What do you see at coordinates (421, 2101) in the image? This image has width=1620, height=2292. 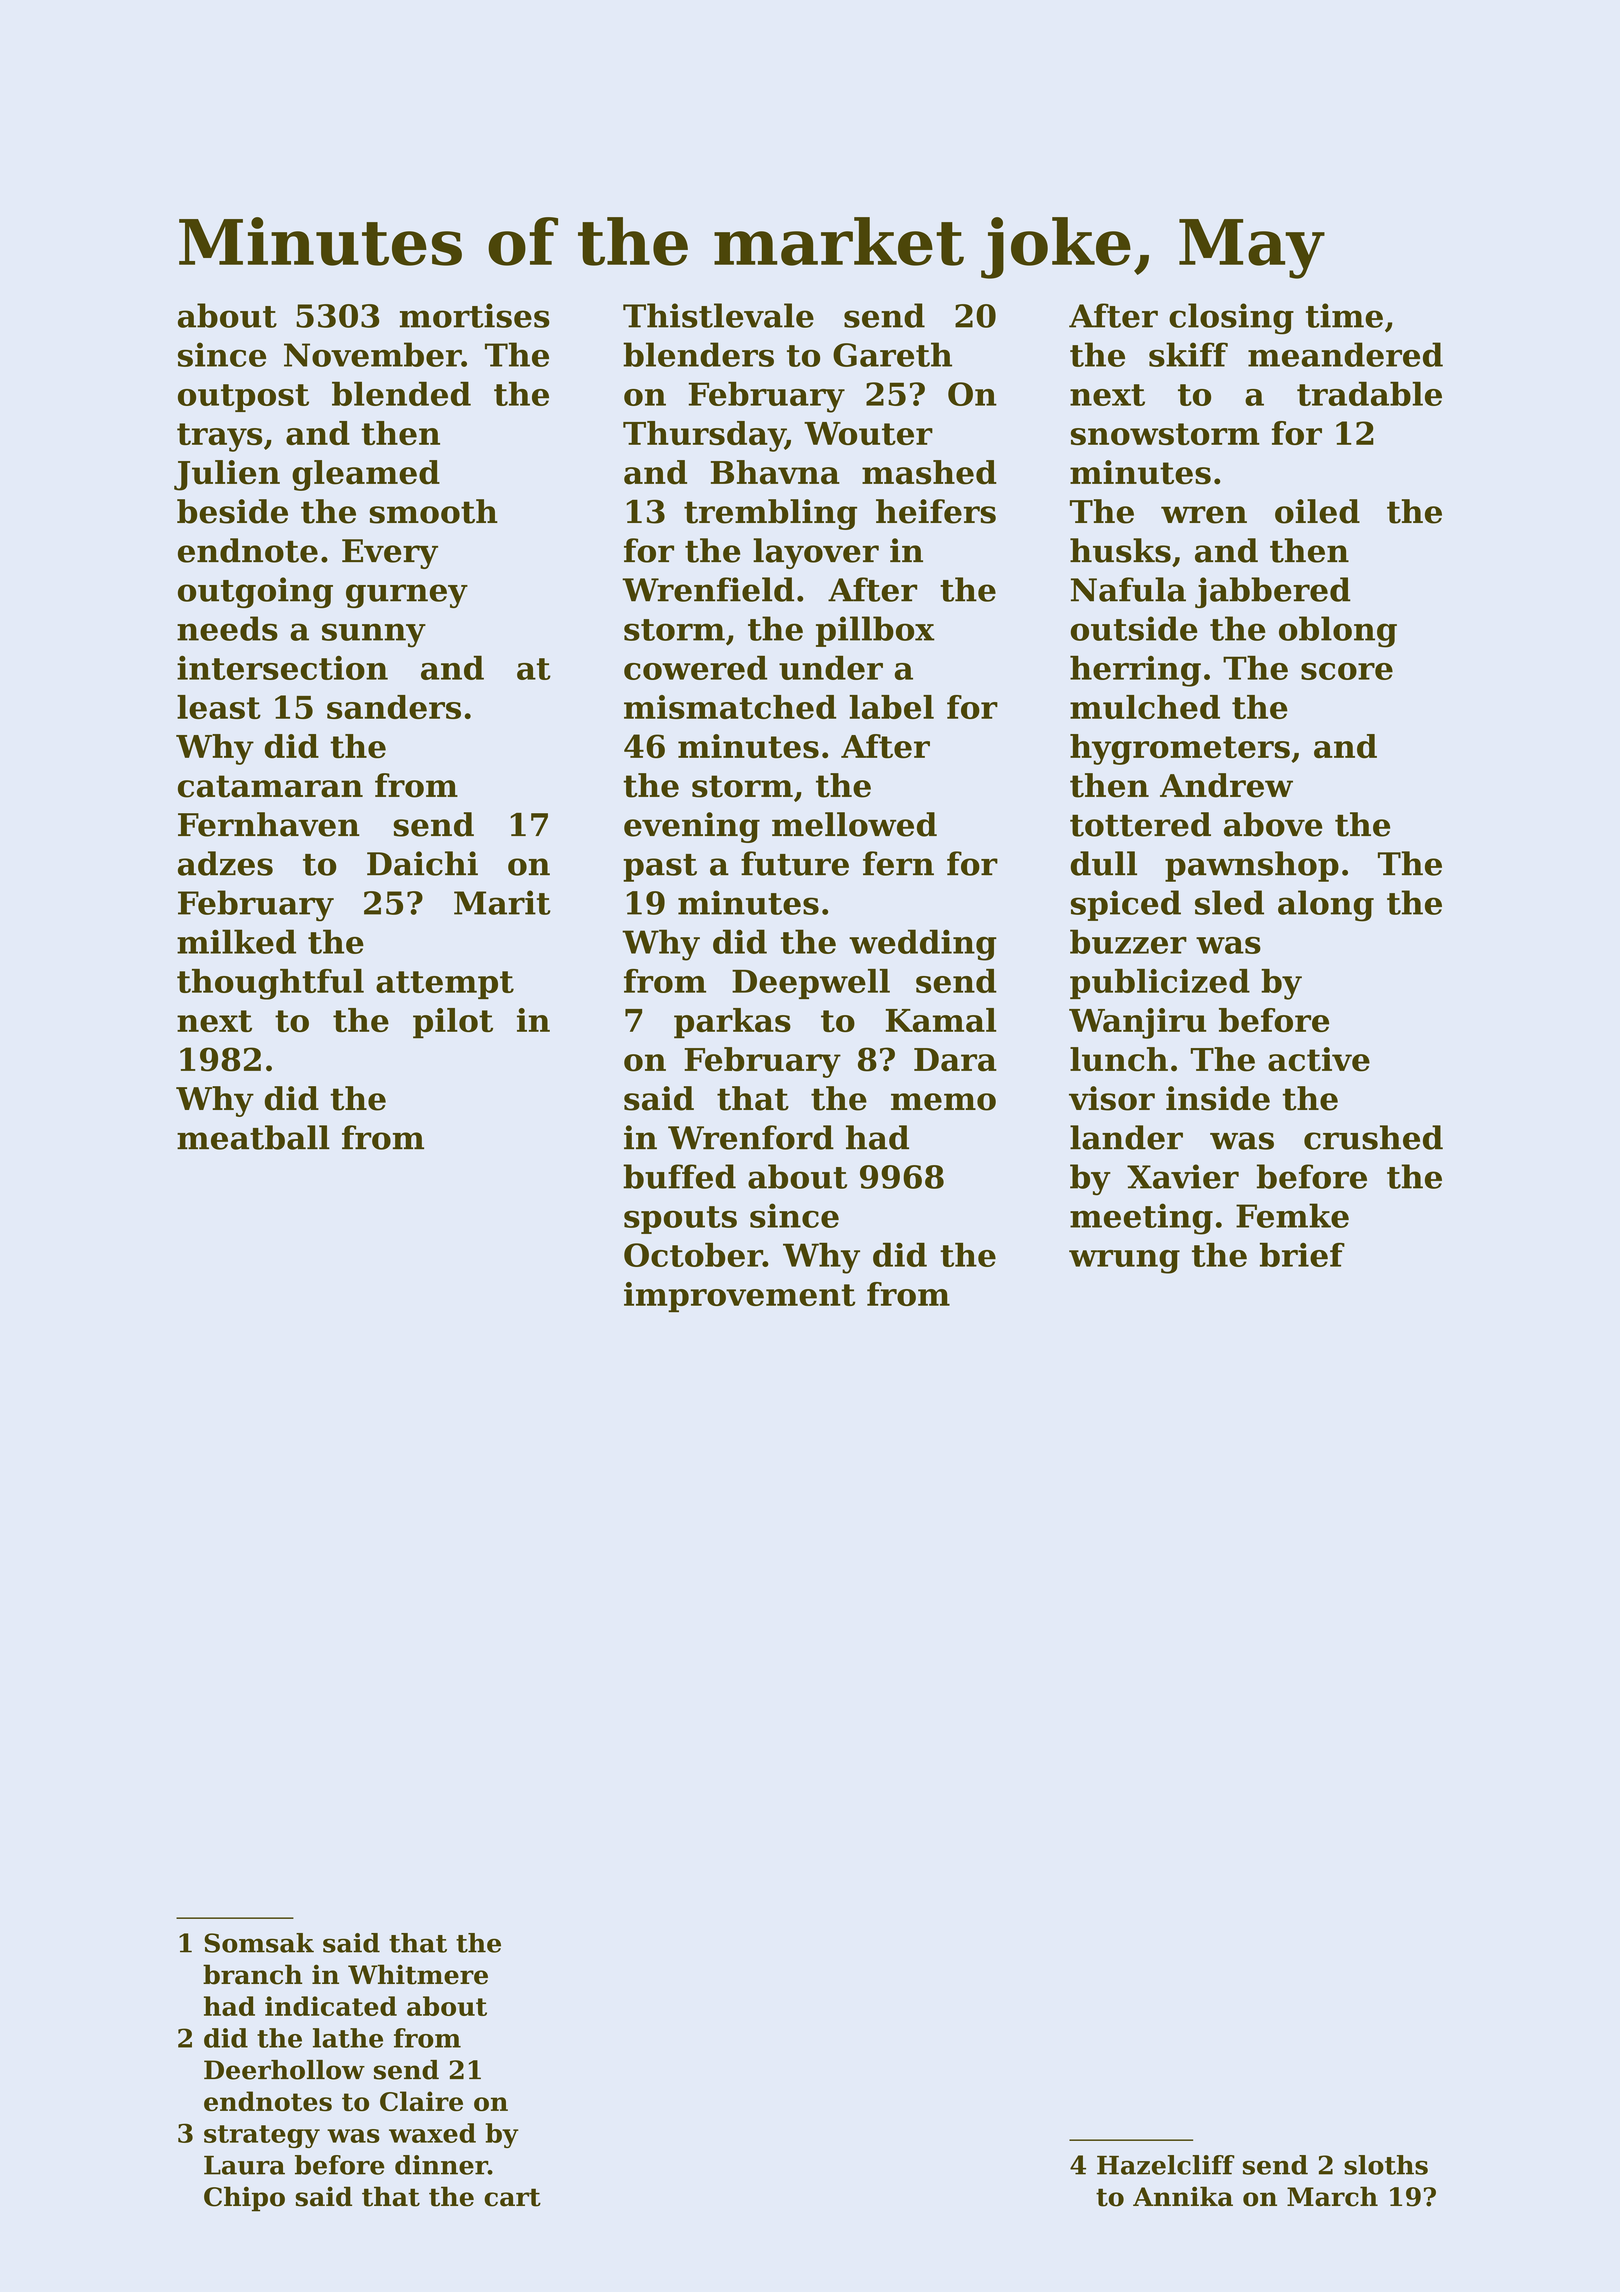 I see `Claire` at bounding box center [421, 2101].
